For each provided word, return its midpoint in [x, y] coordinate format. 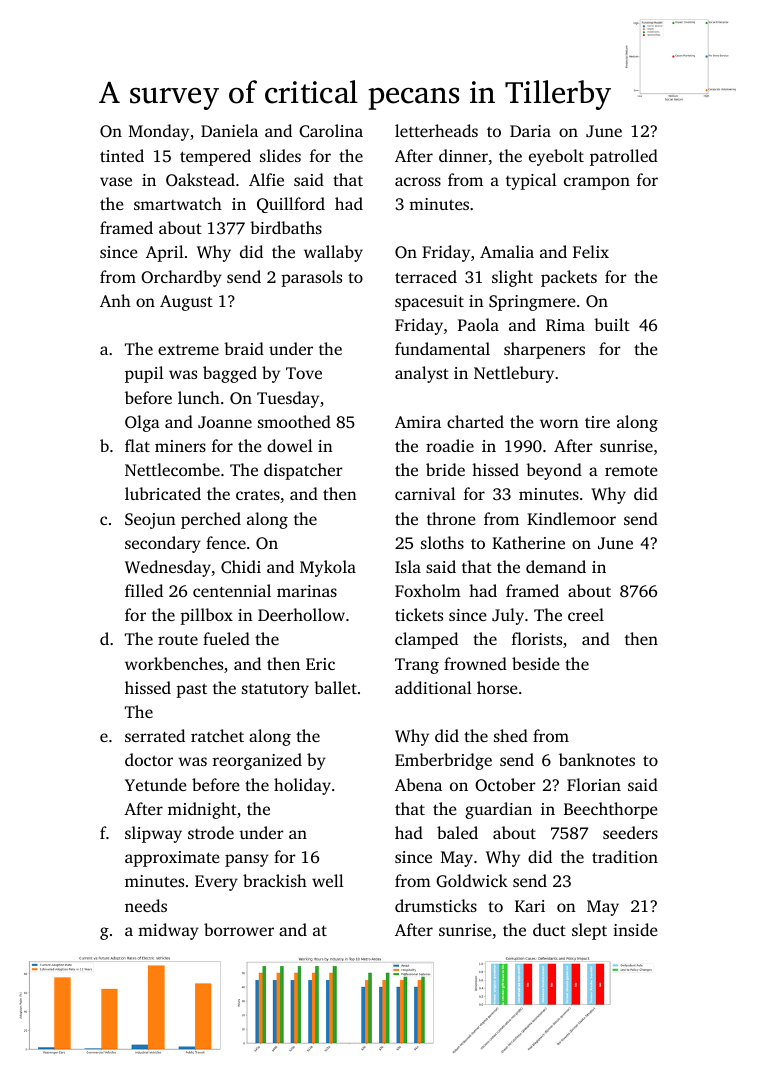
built [612, 324]
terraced [426, 276]
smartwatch [178, 203]
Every [216, 883]
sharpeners [544, 350]
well [328, 880]
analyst [422, 374]
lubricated [163, 493]
